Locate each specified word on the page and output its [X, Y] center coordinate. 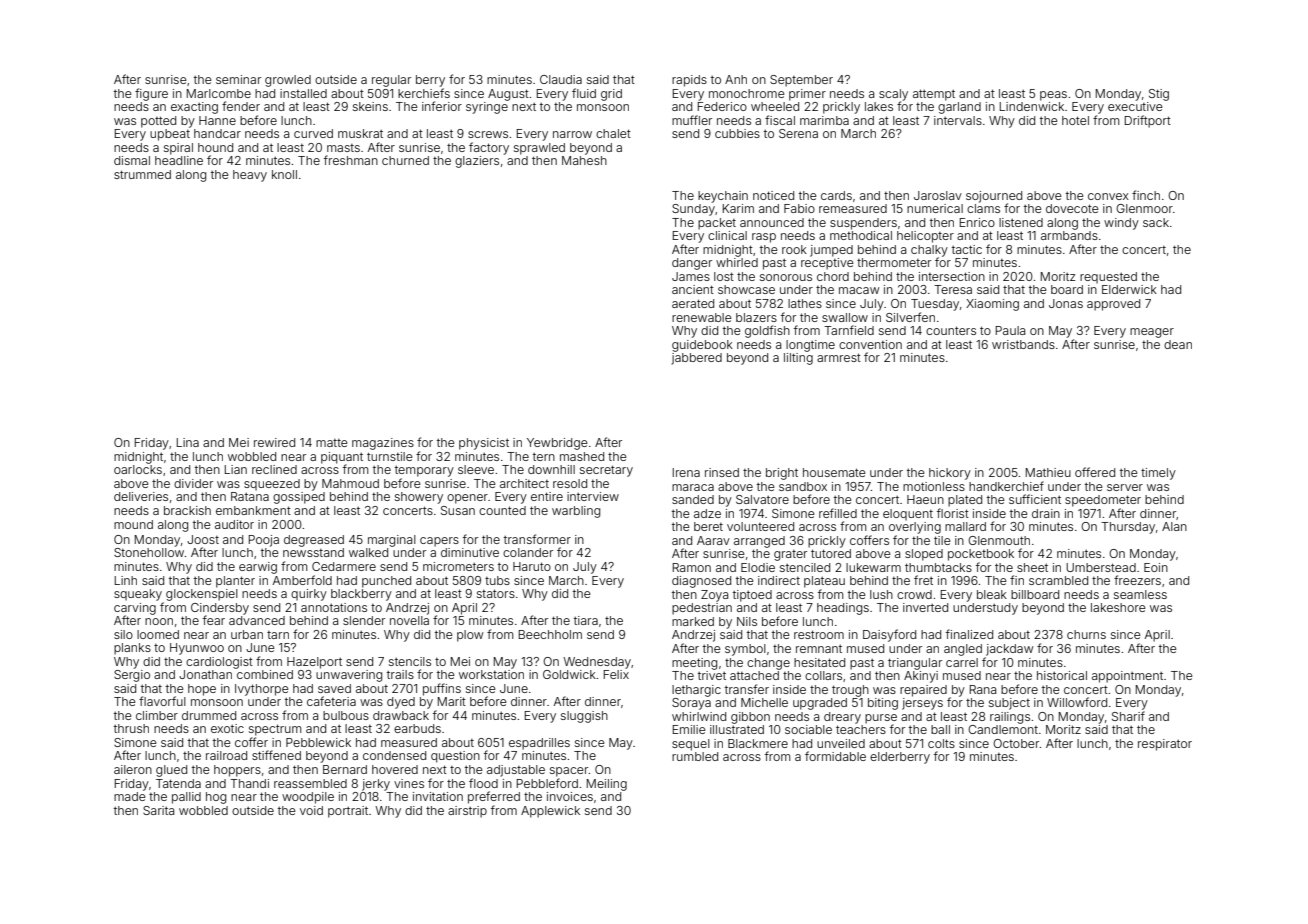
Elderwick [1129, 289]
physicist [484, 444]
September [801, 81]
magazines [383, 444]
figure [151, 94]
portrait [348, 812]
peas [1053, 96]
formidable [835, 756]
